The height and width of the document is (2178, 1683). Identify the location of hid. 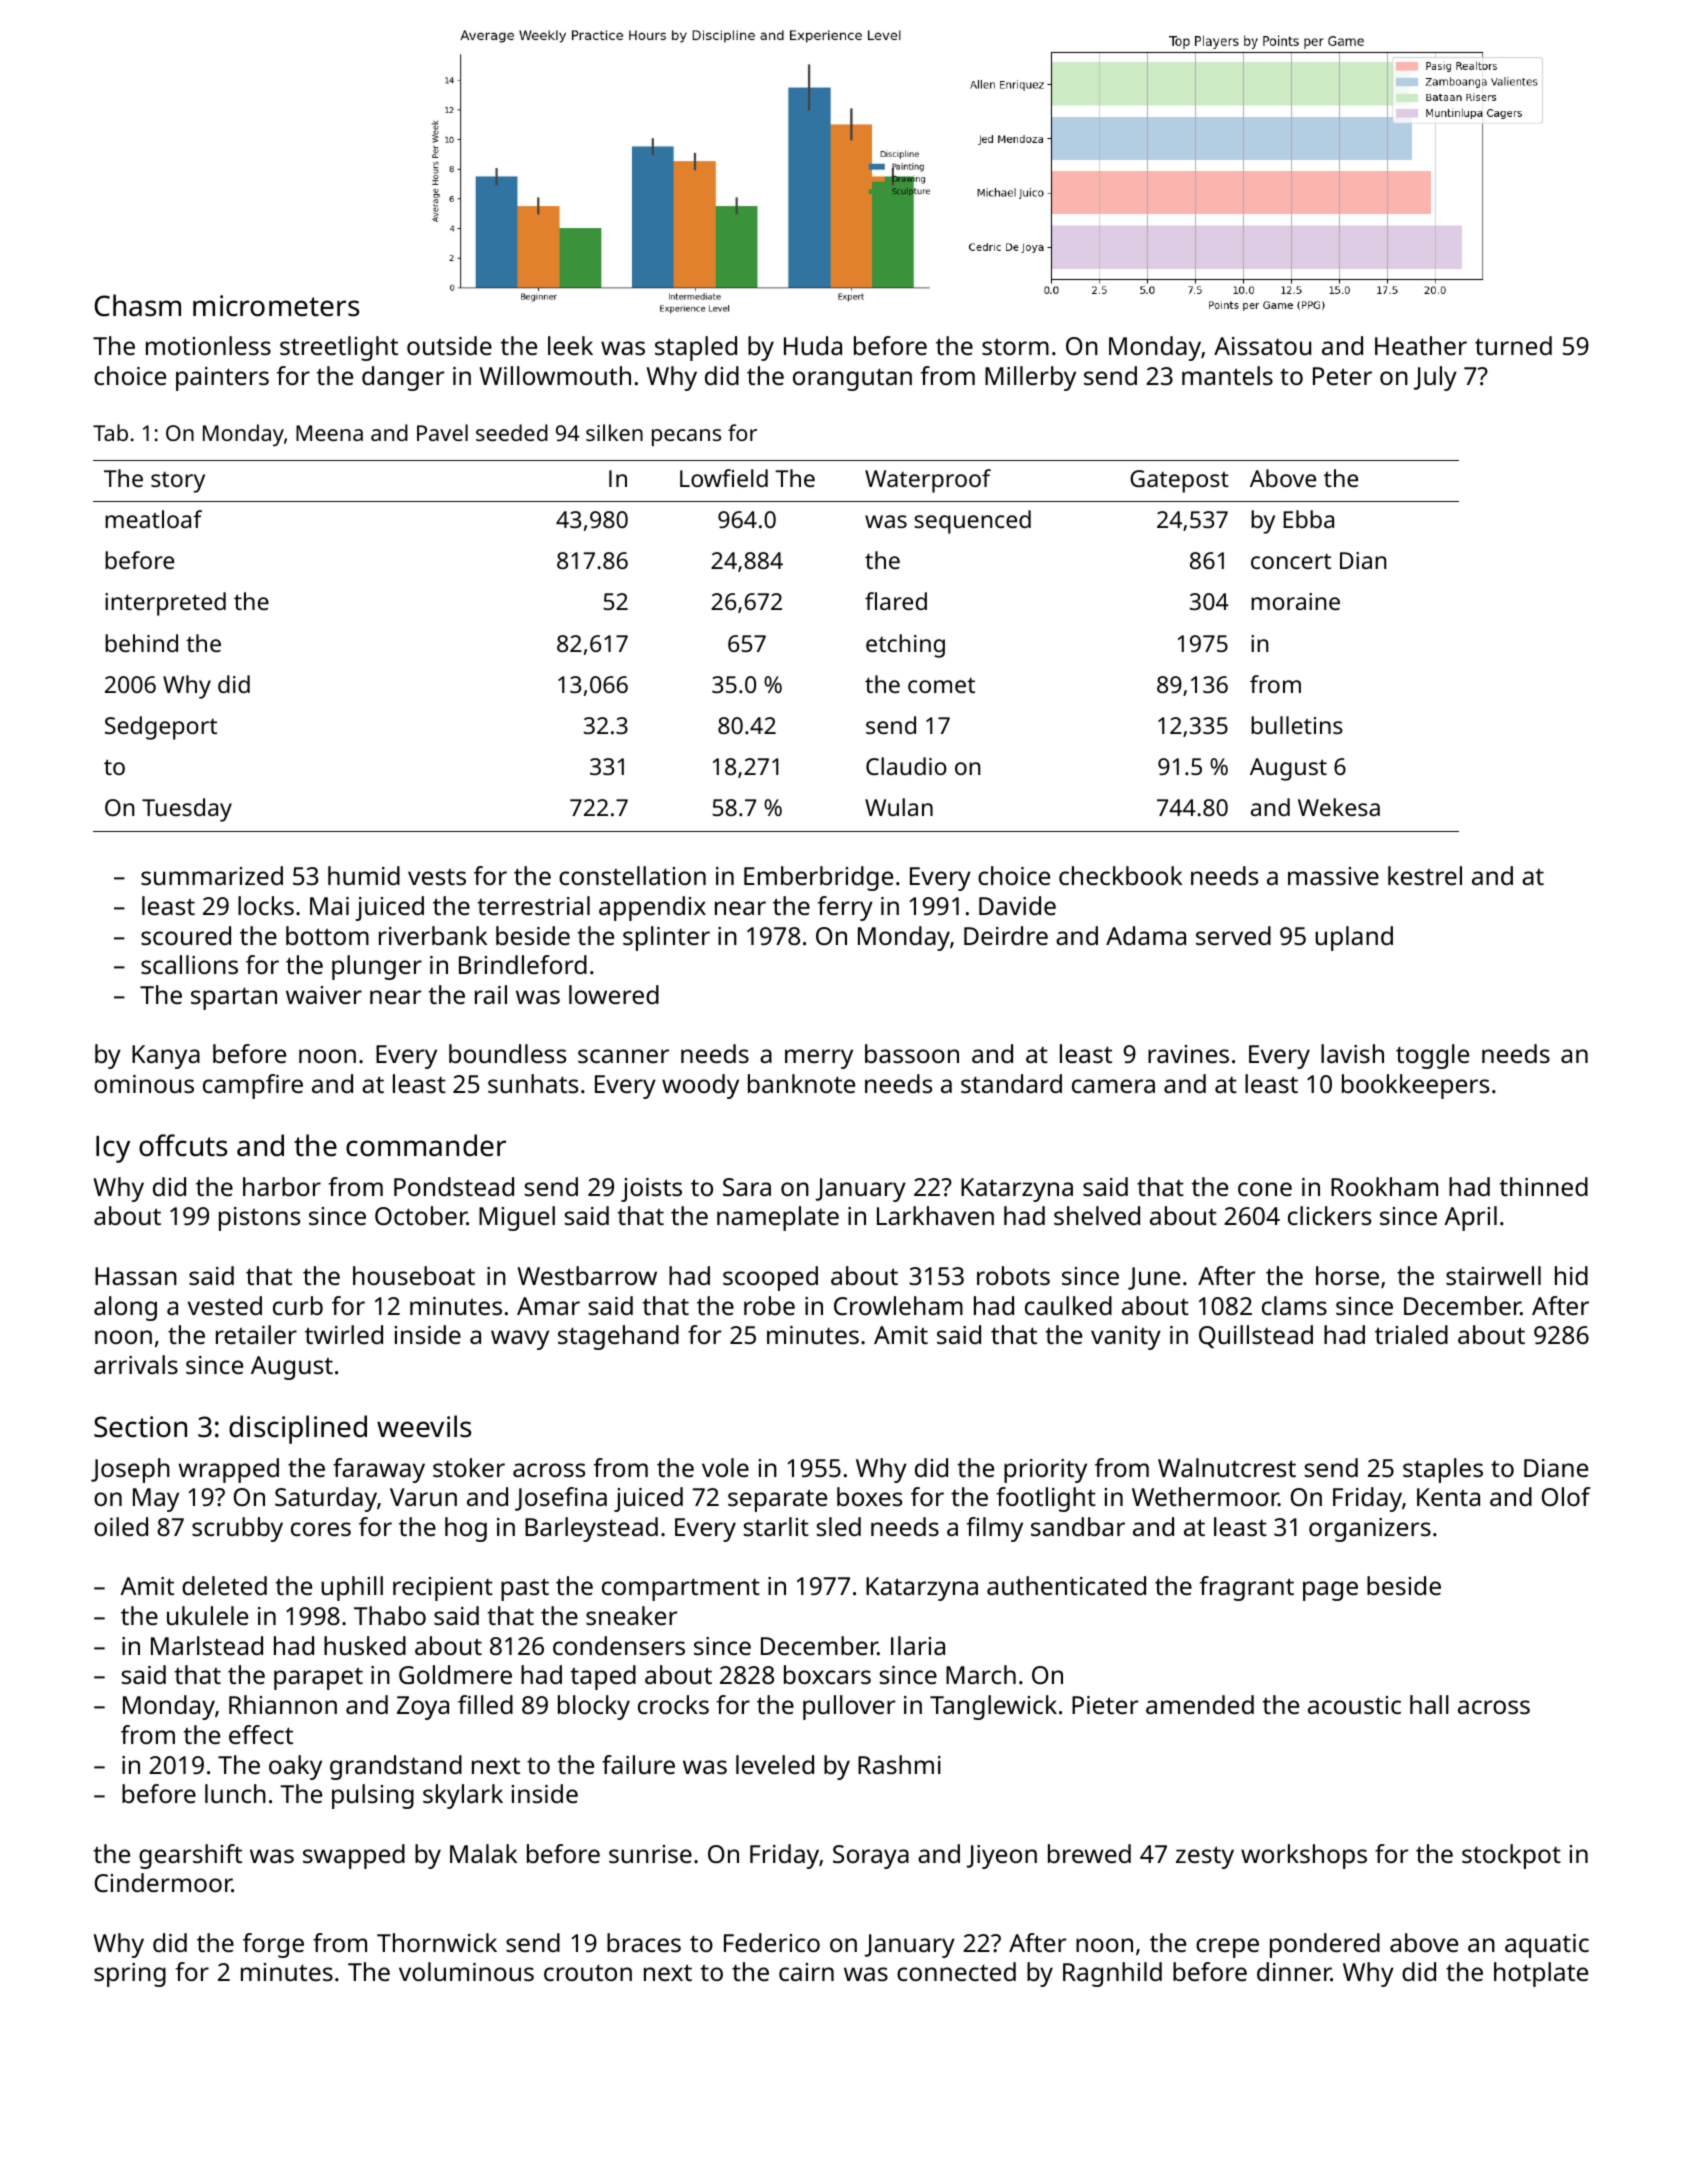
(1571, 1275).
